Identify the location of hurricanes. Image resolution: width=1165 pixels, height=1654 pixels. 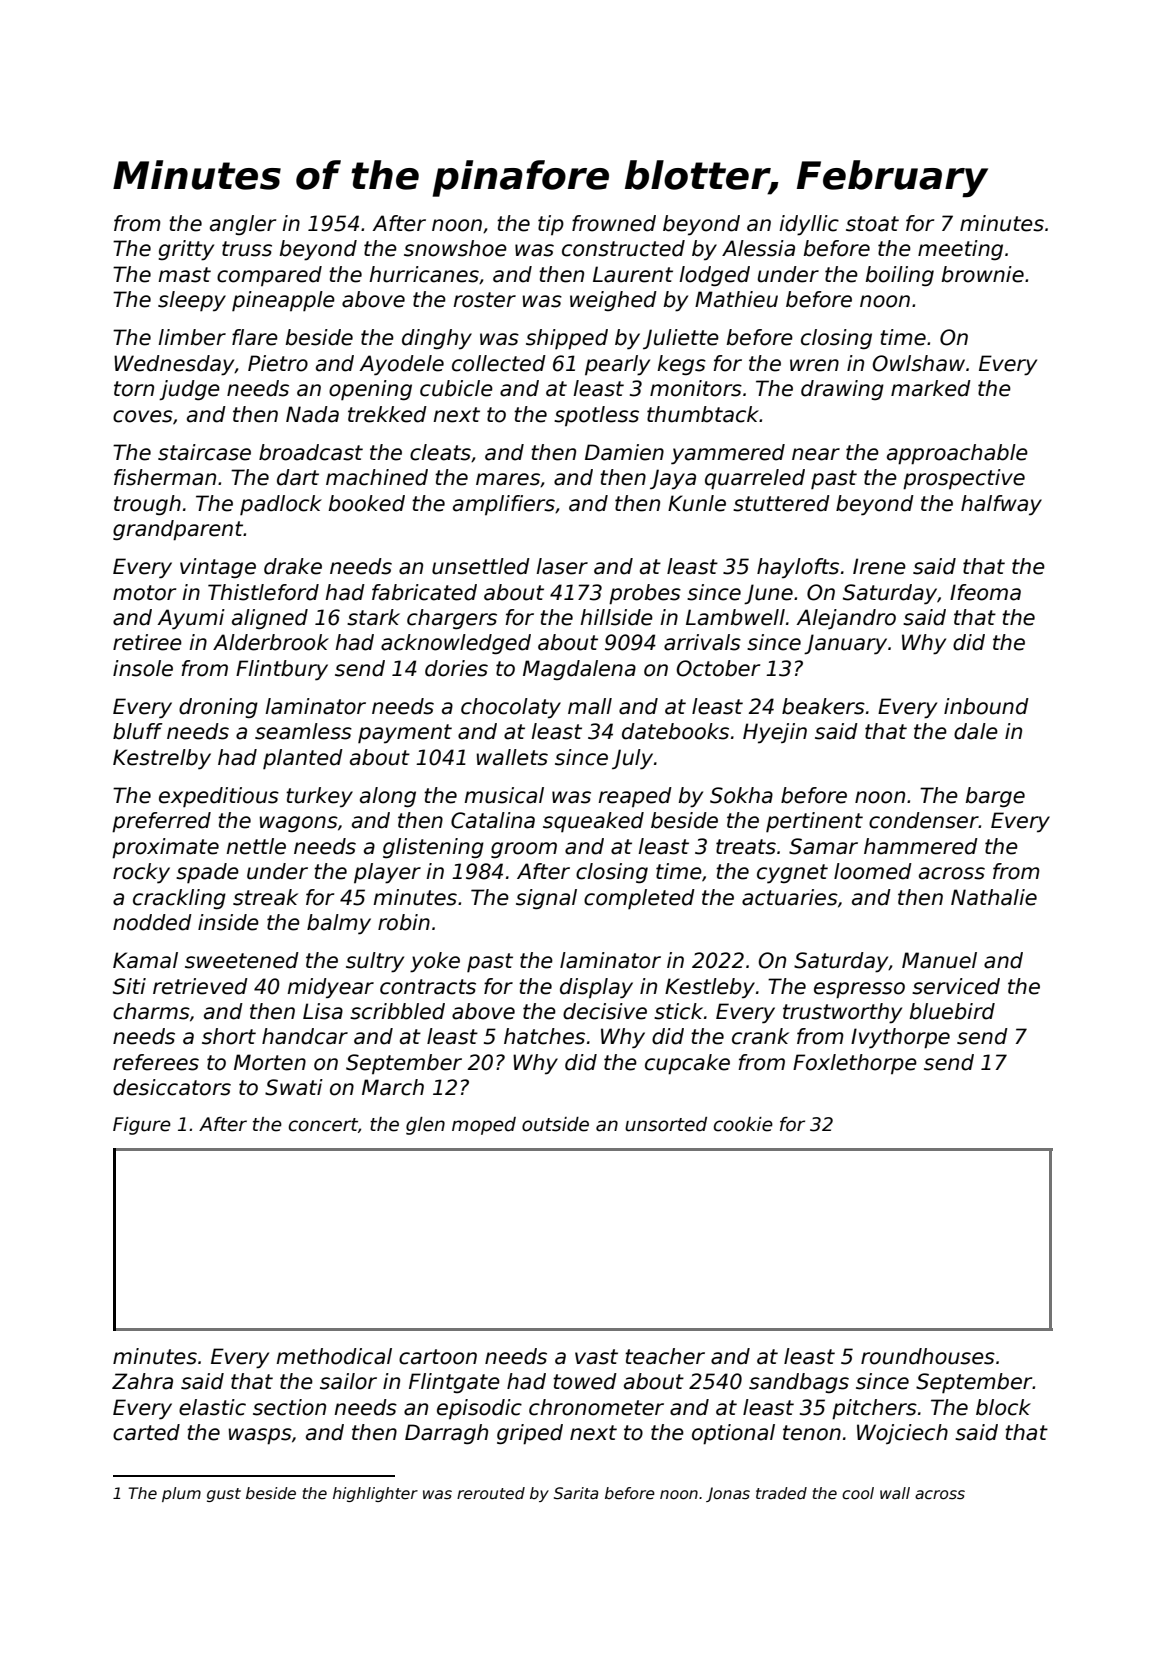
(424, 274).
